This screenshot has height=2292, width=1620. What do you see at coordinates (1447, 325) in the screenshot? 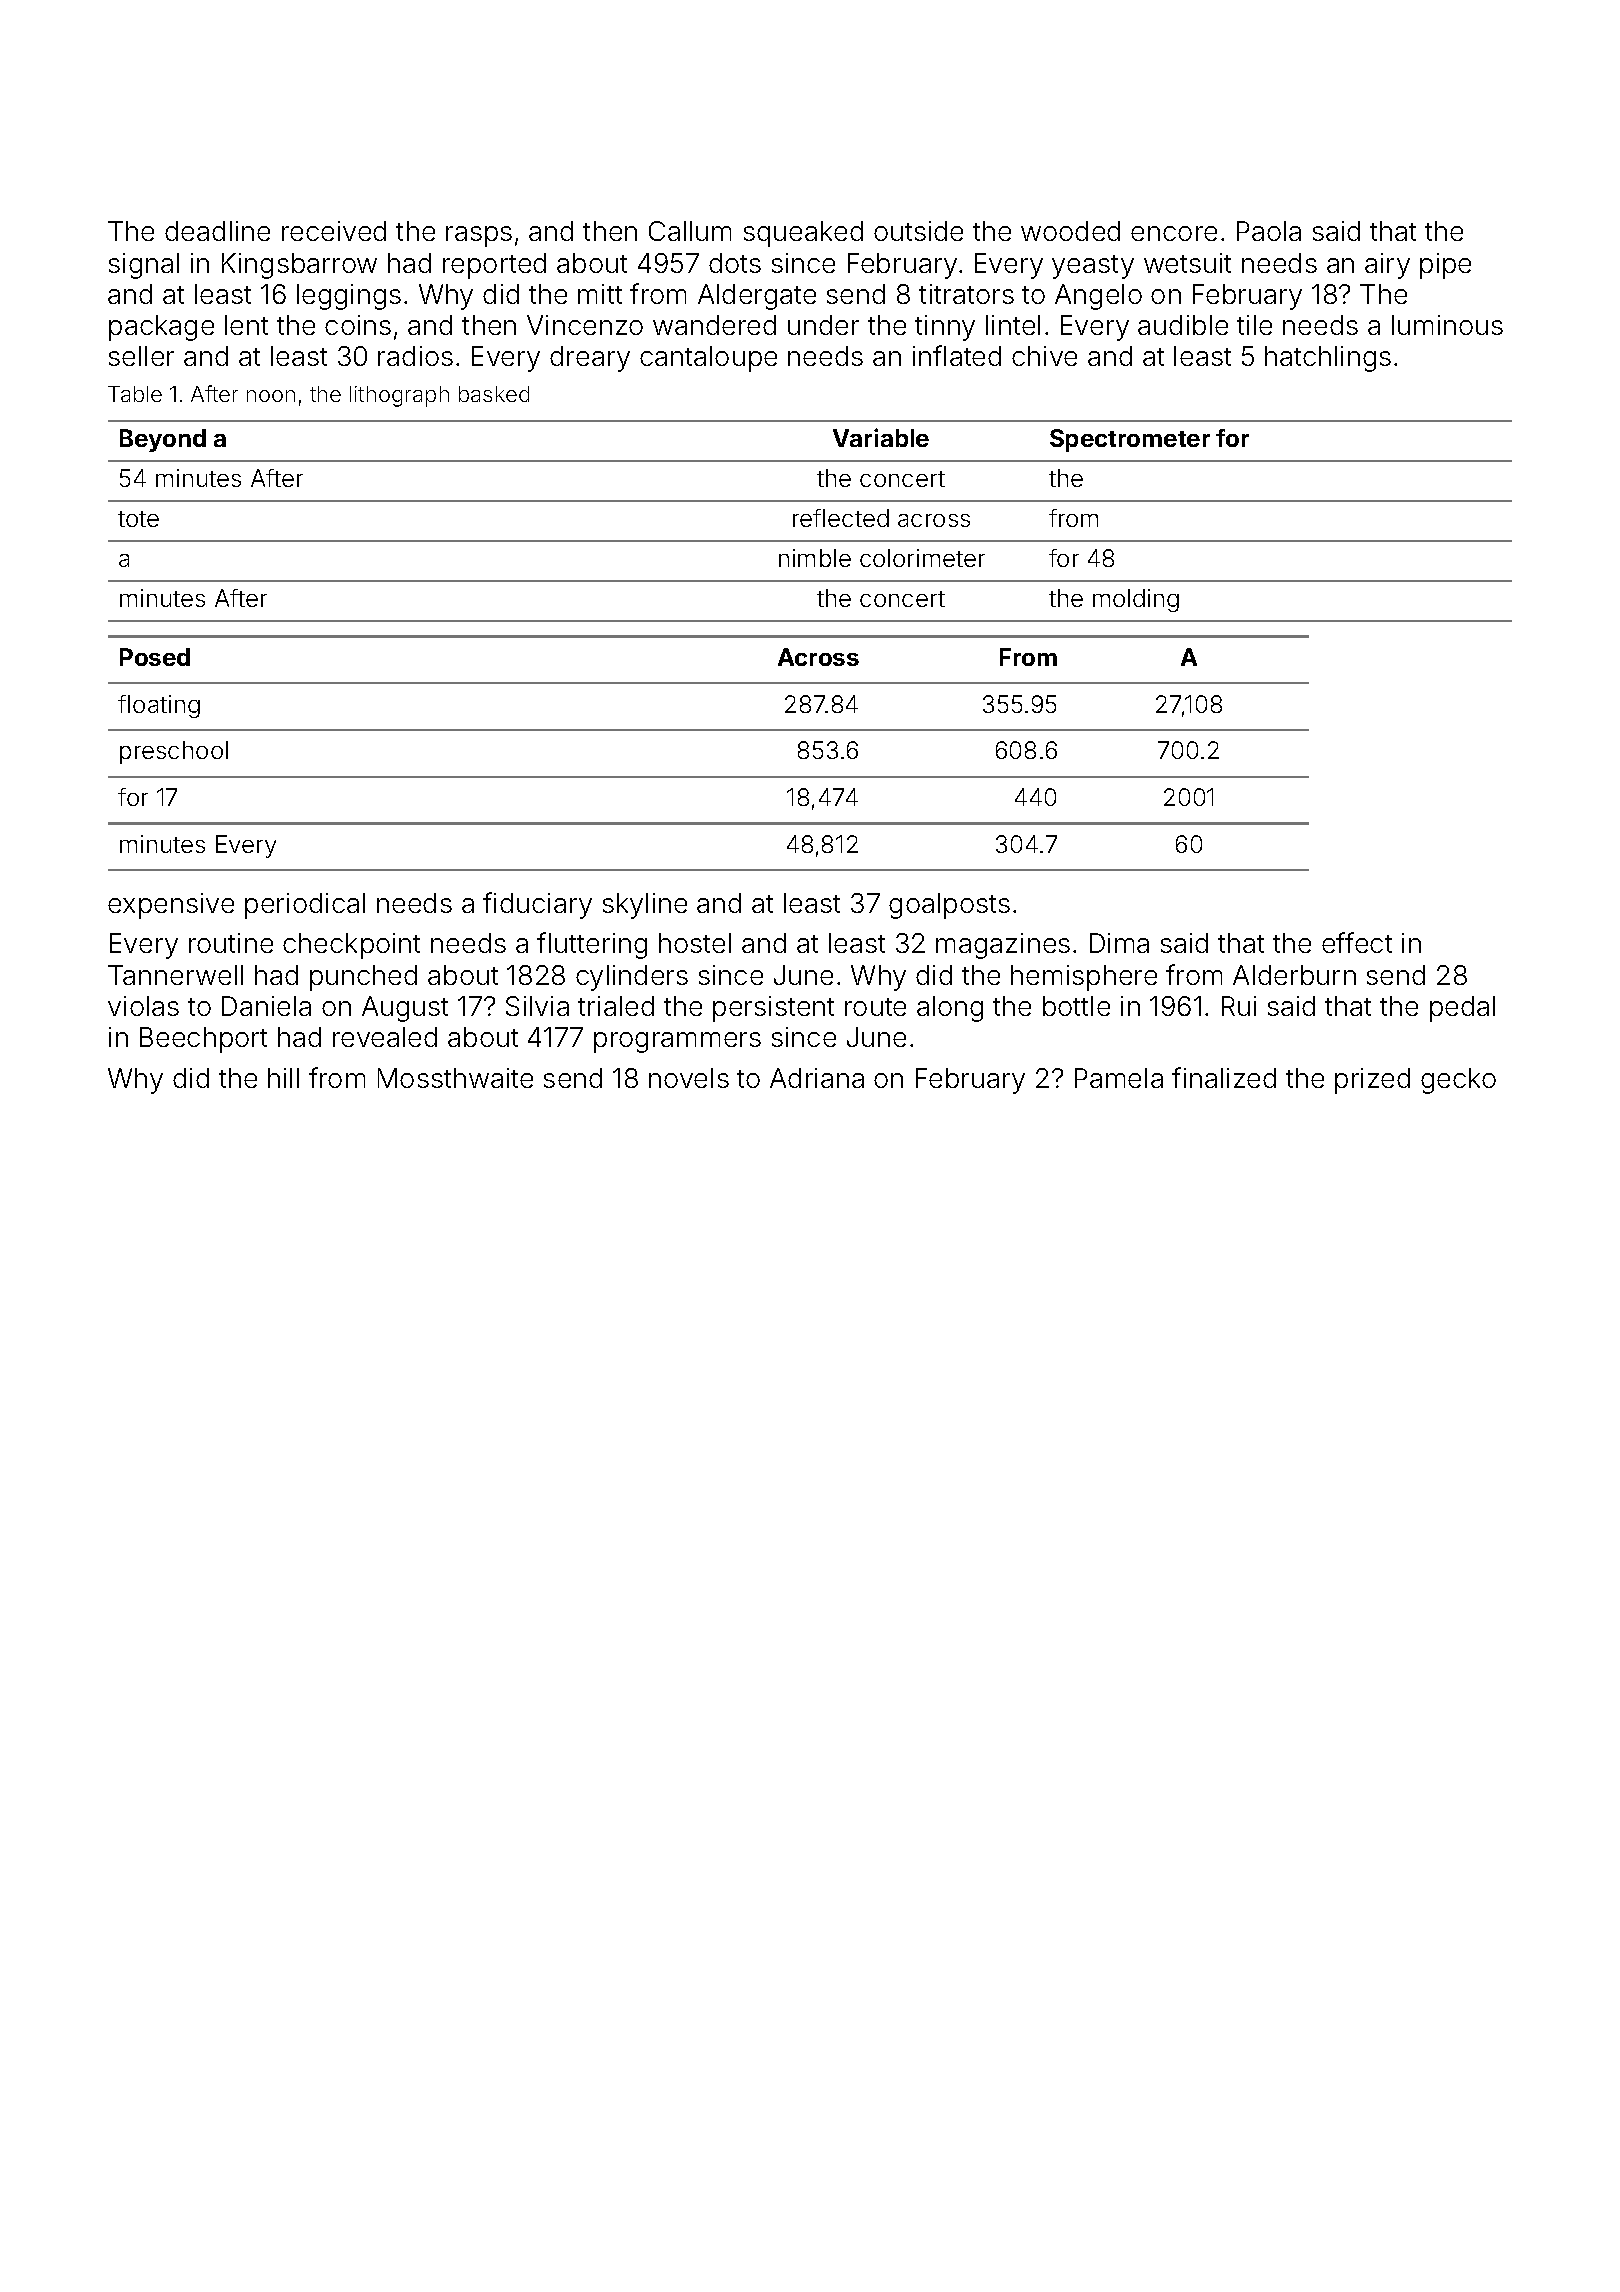
I see `luminous` at bounding box center [1447, 325].
